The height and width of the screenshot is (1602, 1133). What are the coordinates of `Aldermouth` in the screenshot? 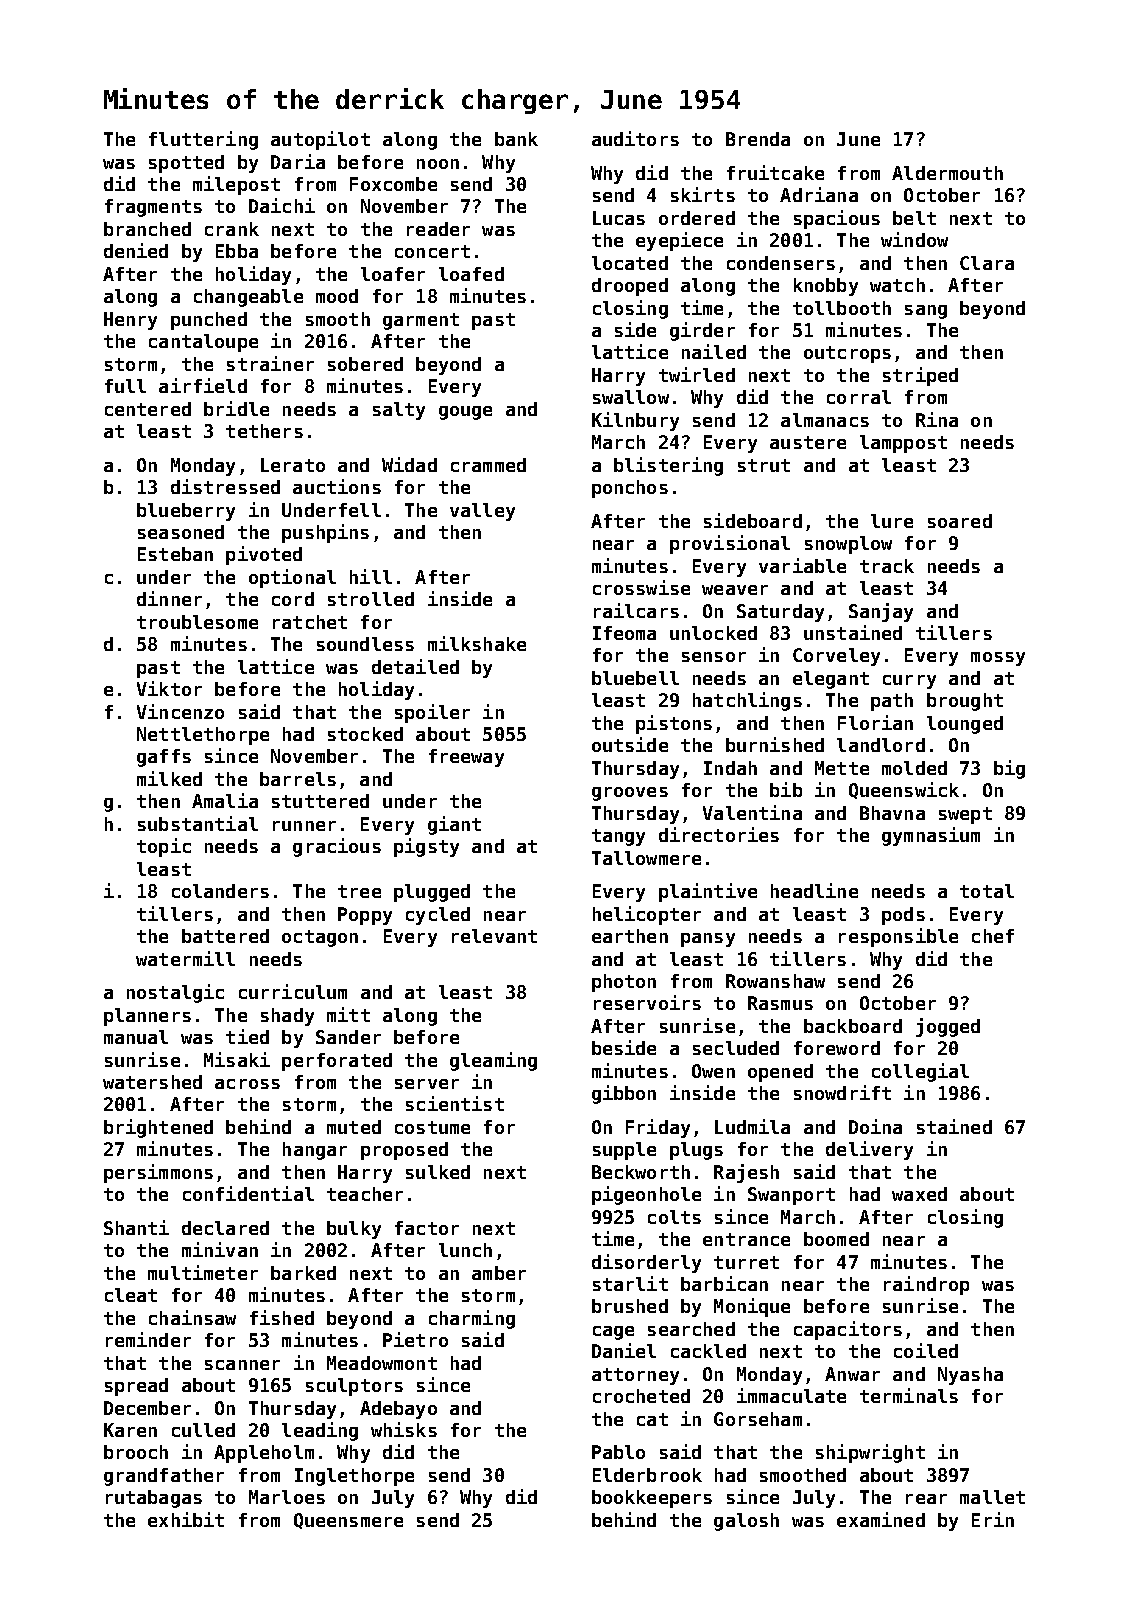 It's located at (947, 173).
